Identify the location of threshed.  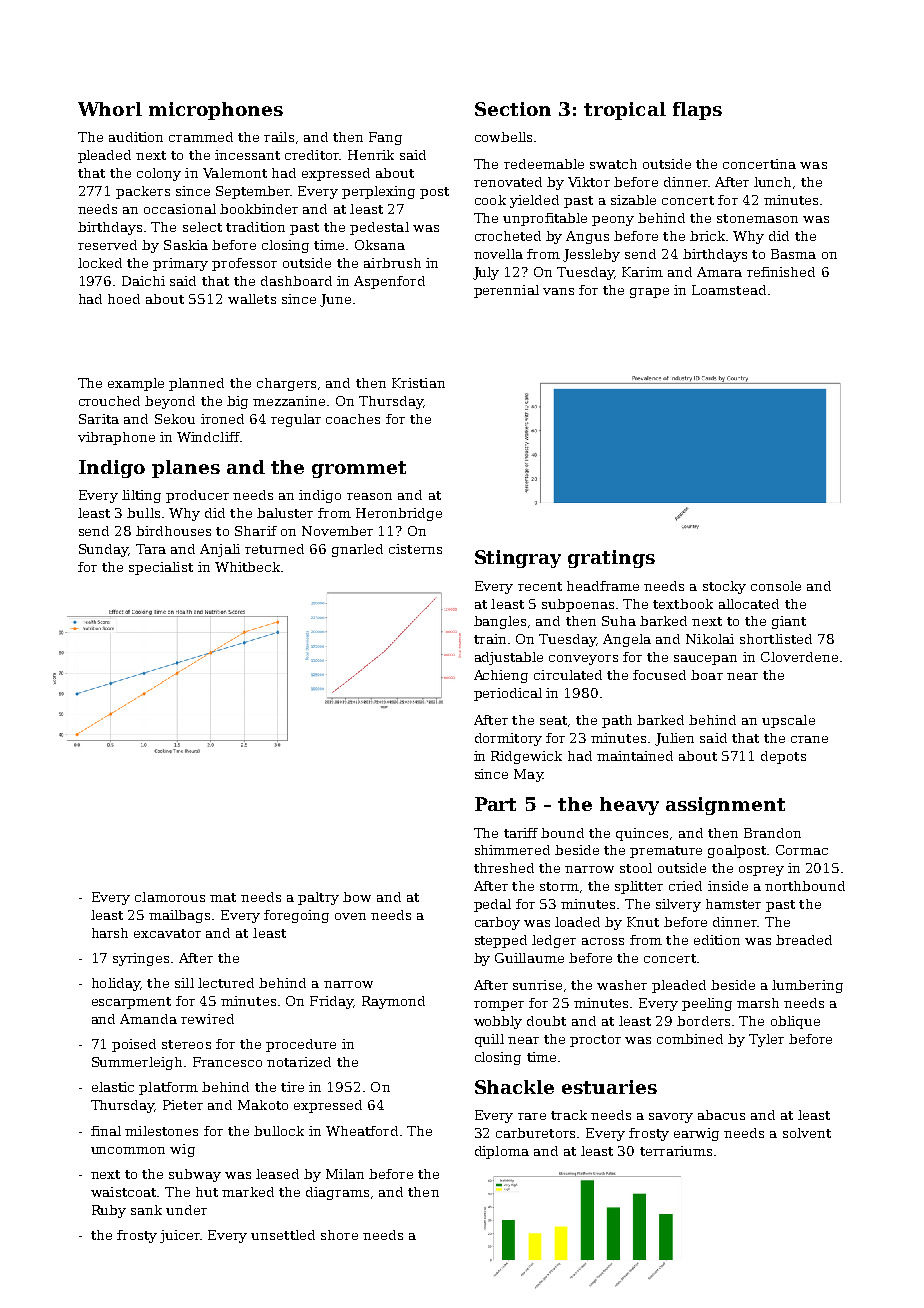
(504, 868).
